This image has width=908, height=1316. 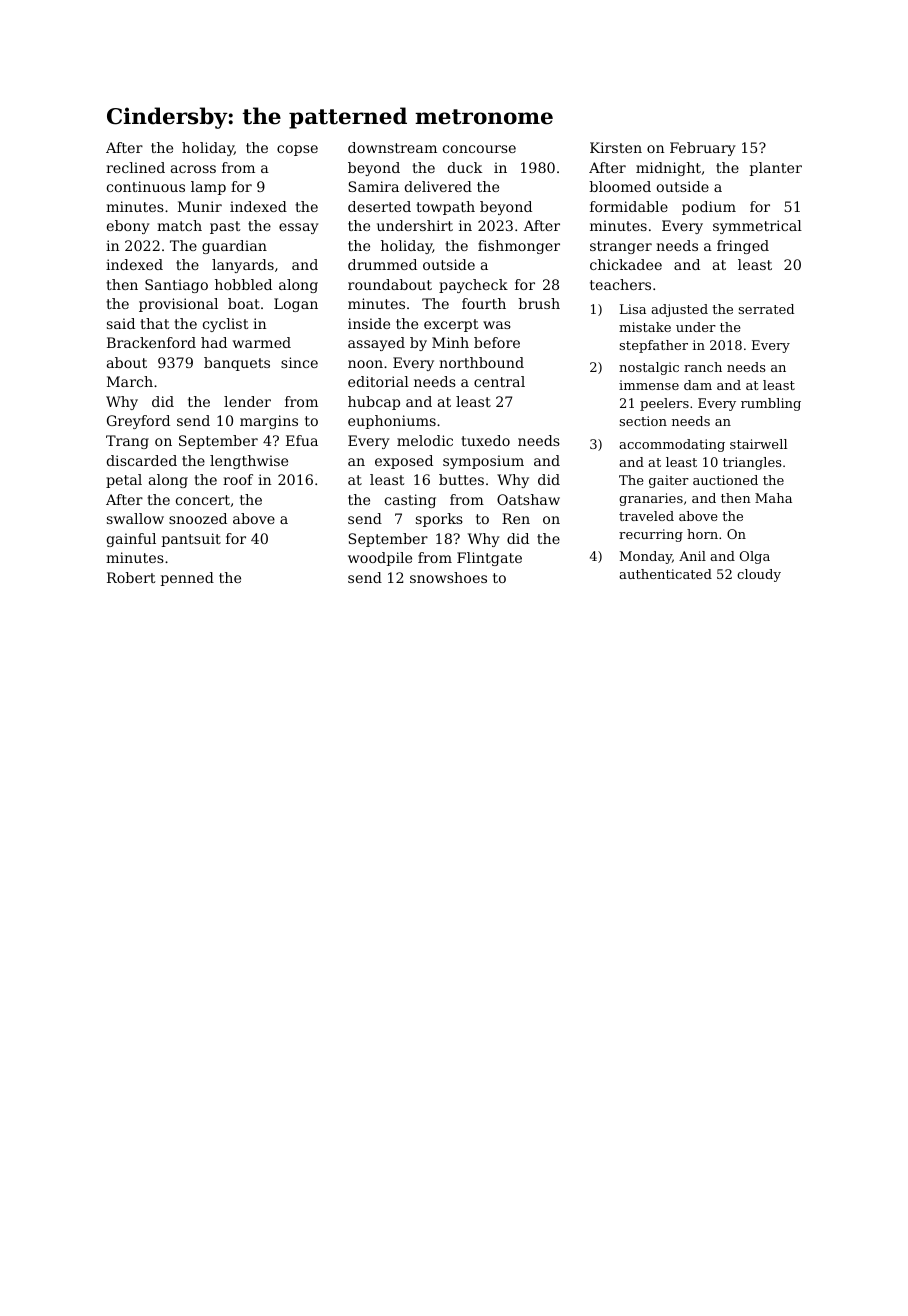 What do you see at coordinates (766, 309) in the image?
I see `serrated` at bounding box center [766, 309].
